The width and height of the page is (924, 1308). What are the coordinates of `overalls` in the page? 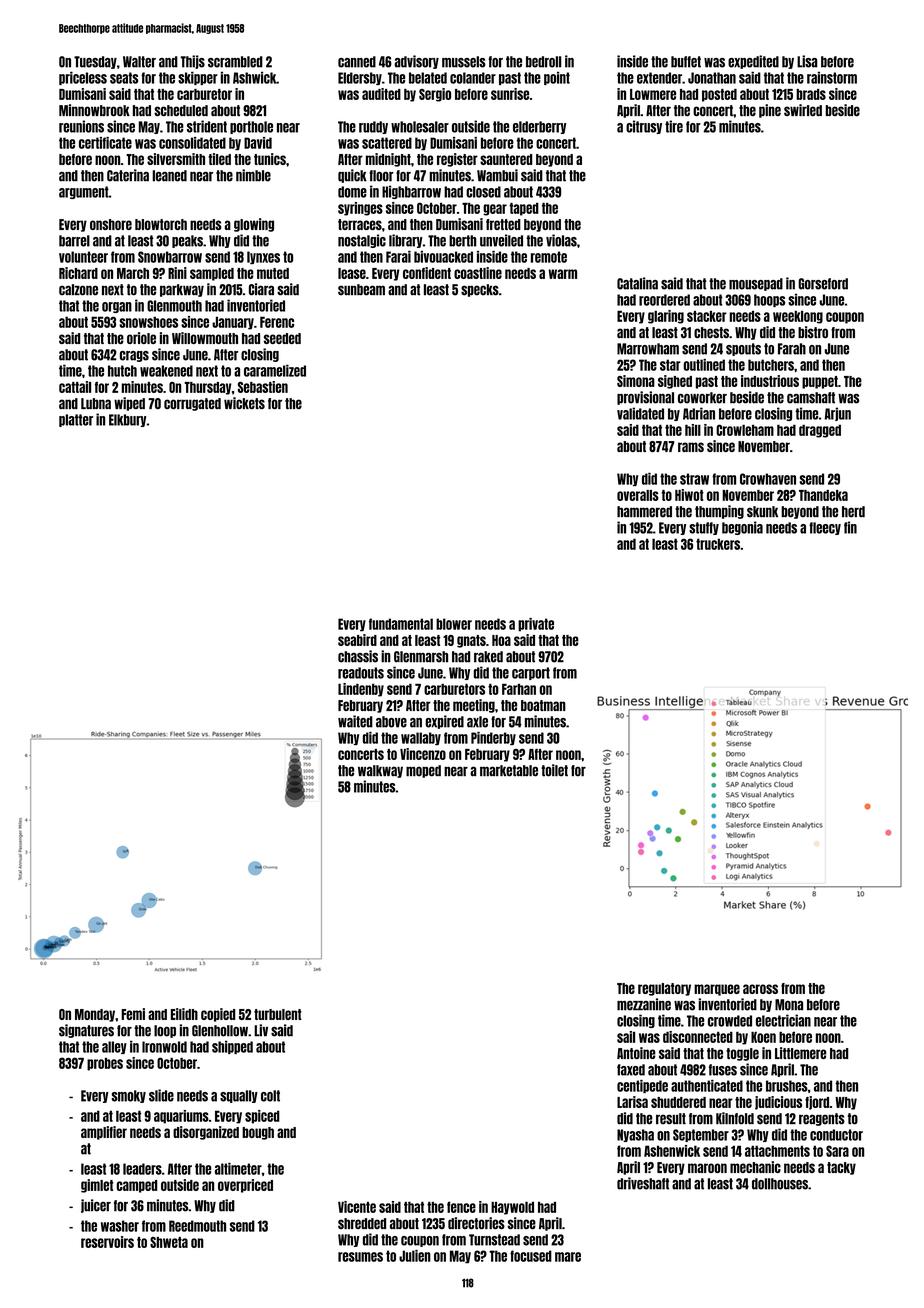 It's located at (638, 495).
